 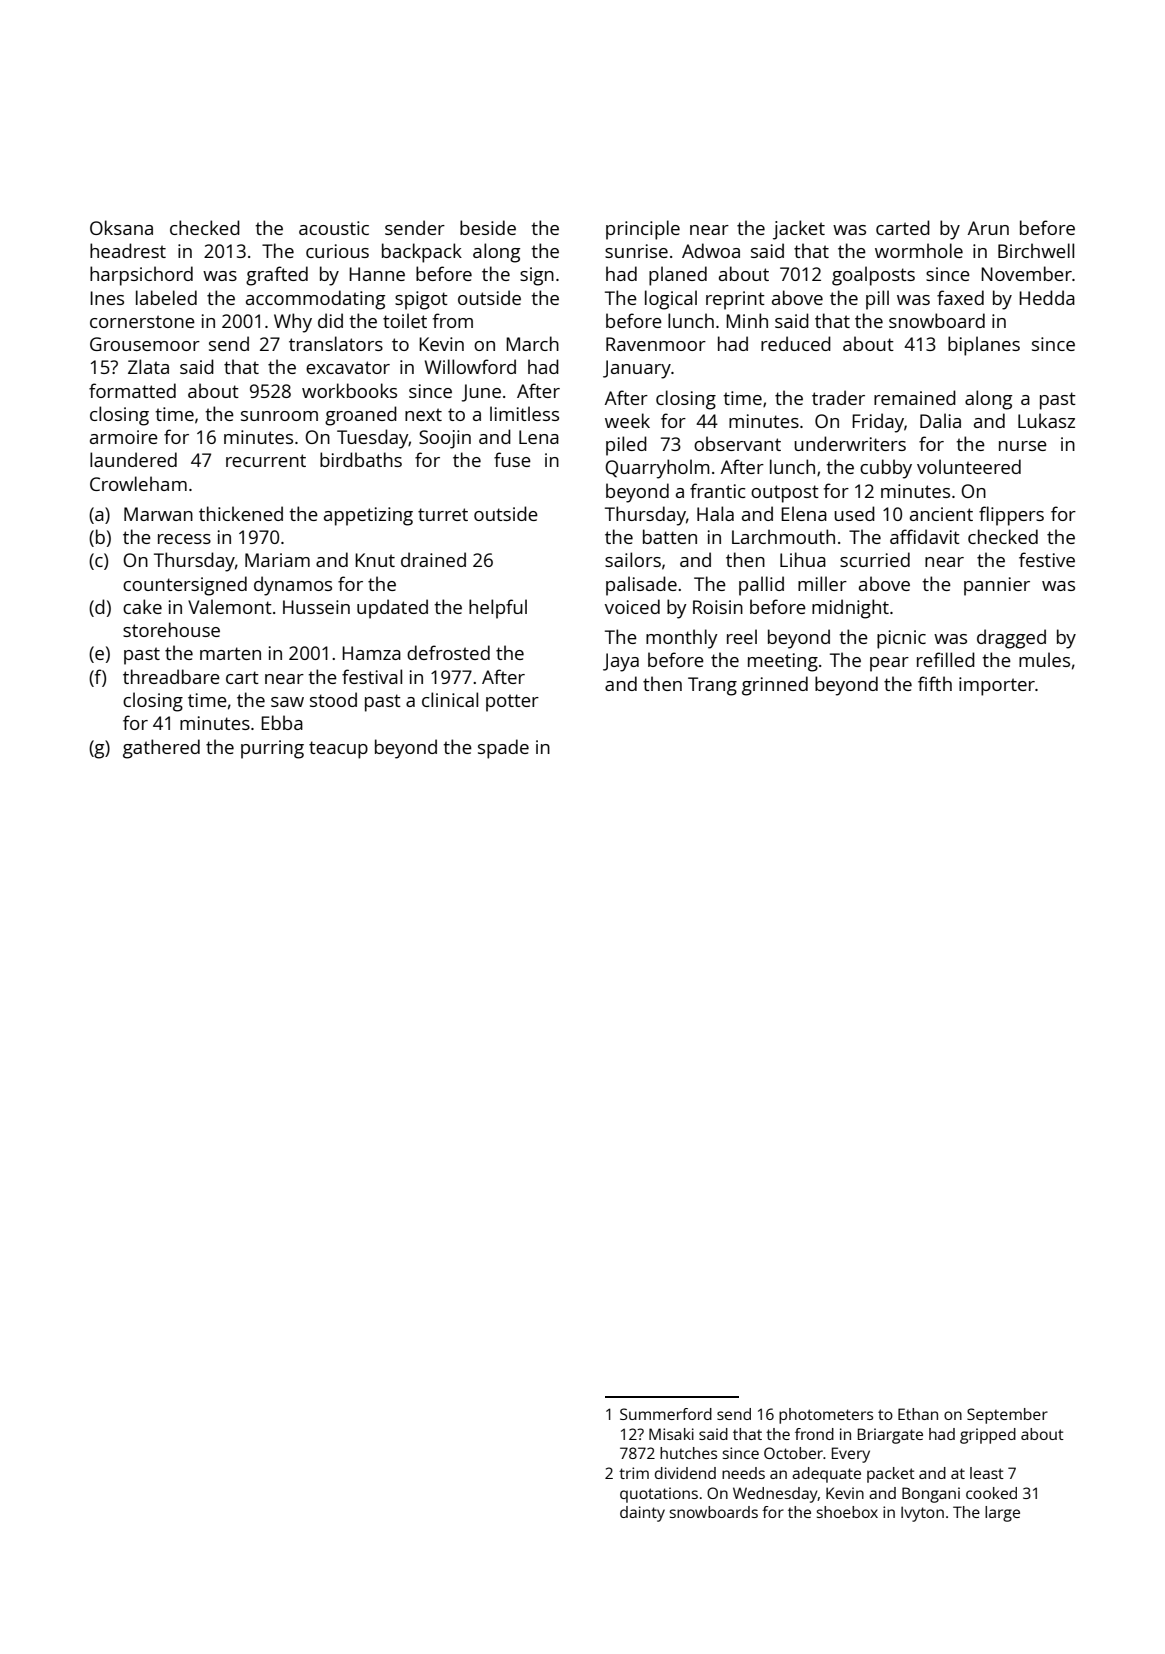 I want to click on Oksana, so click(x=121, y=227).
